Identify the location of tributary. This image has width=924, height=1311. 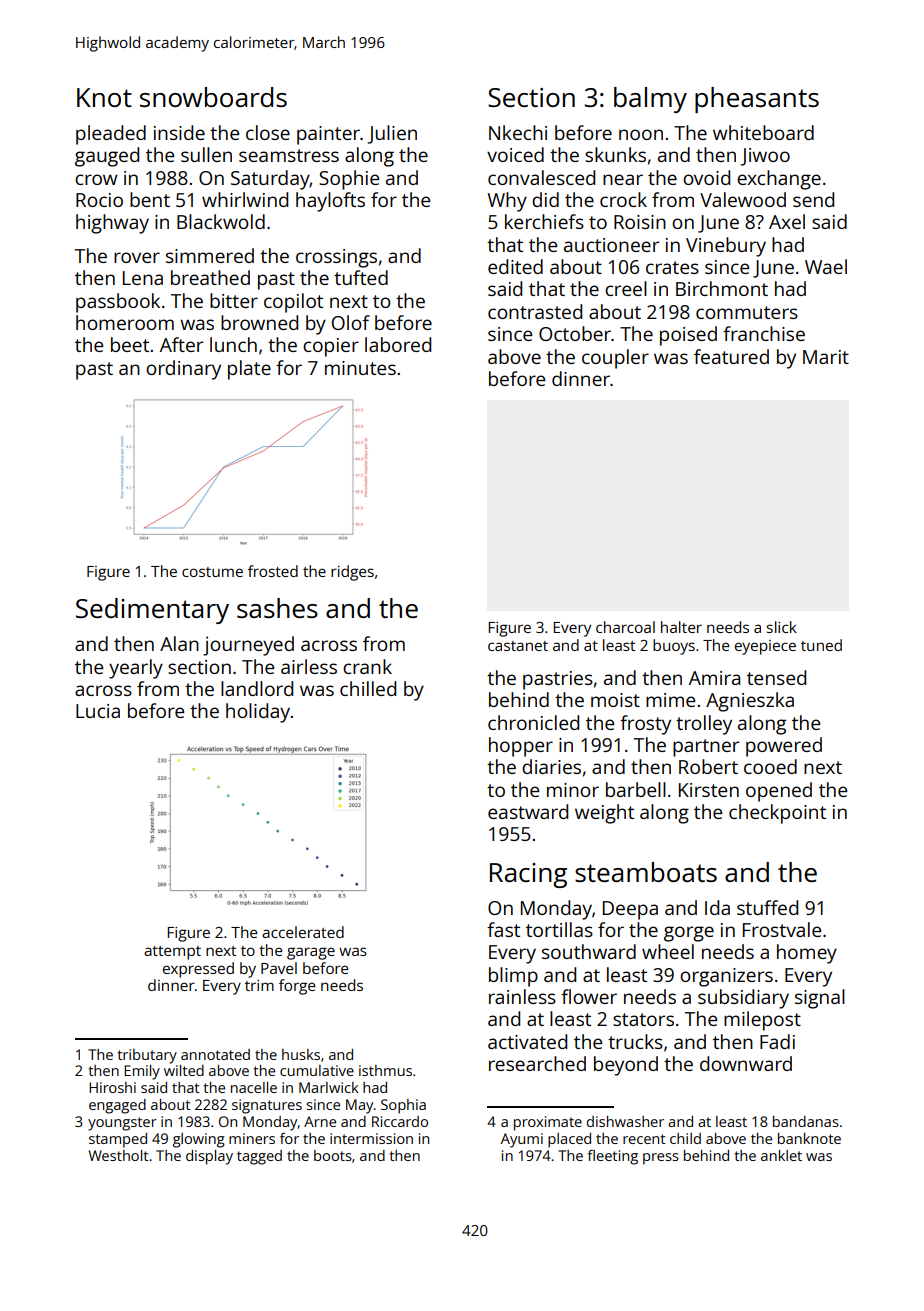
(147, 1056).
